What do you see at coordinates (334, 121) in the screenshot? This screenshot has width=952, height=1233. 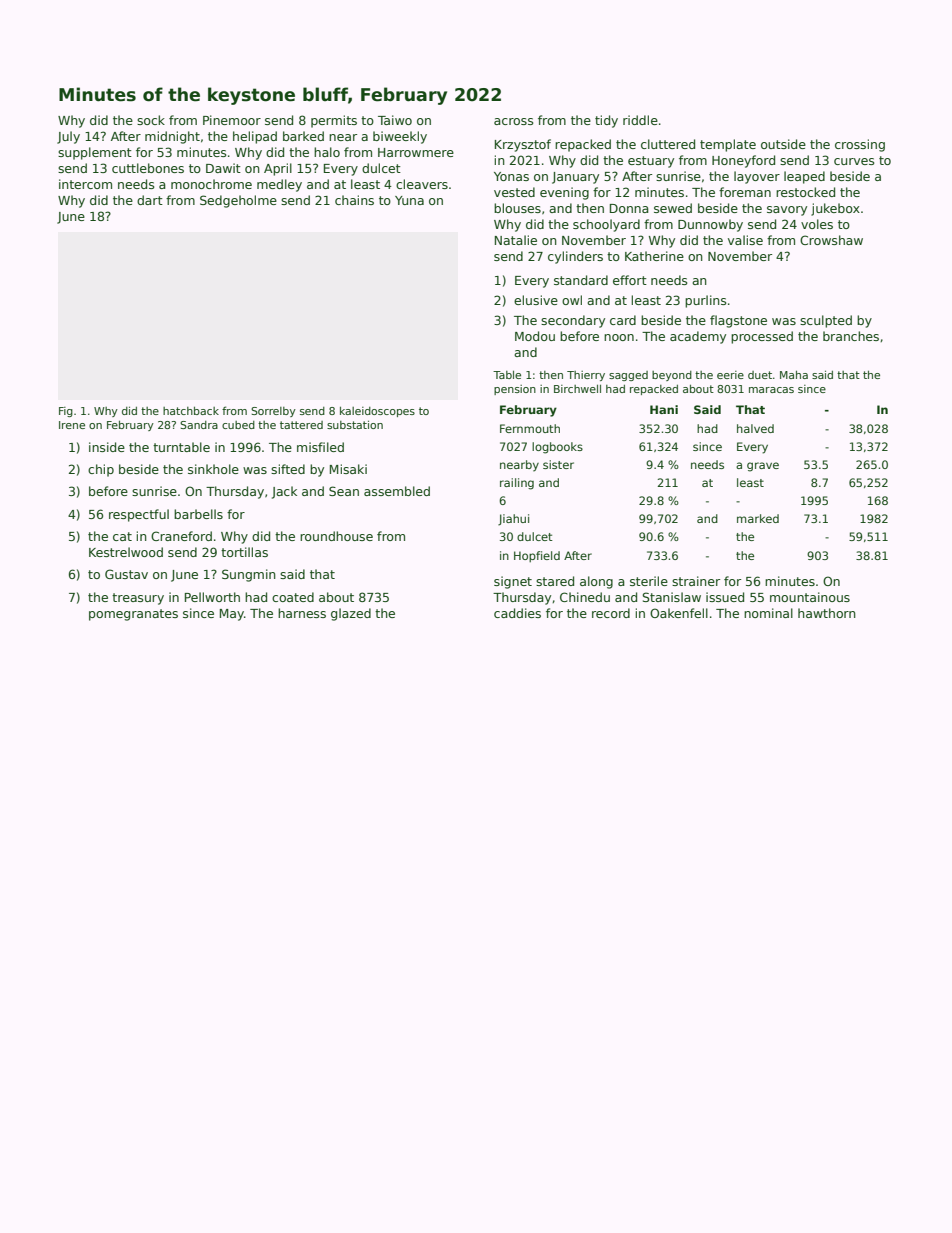 I see `permits` at bounding box center [334, 121].
